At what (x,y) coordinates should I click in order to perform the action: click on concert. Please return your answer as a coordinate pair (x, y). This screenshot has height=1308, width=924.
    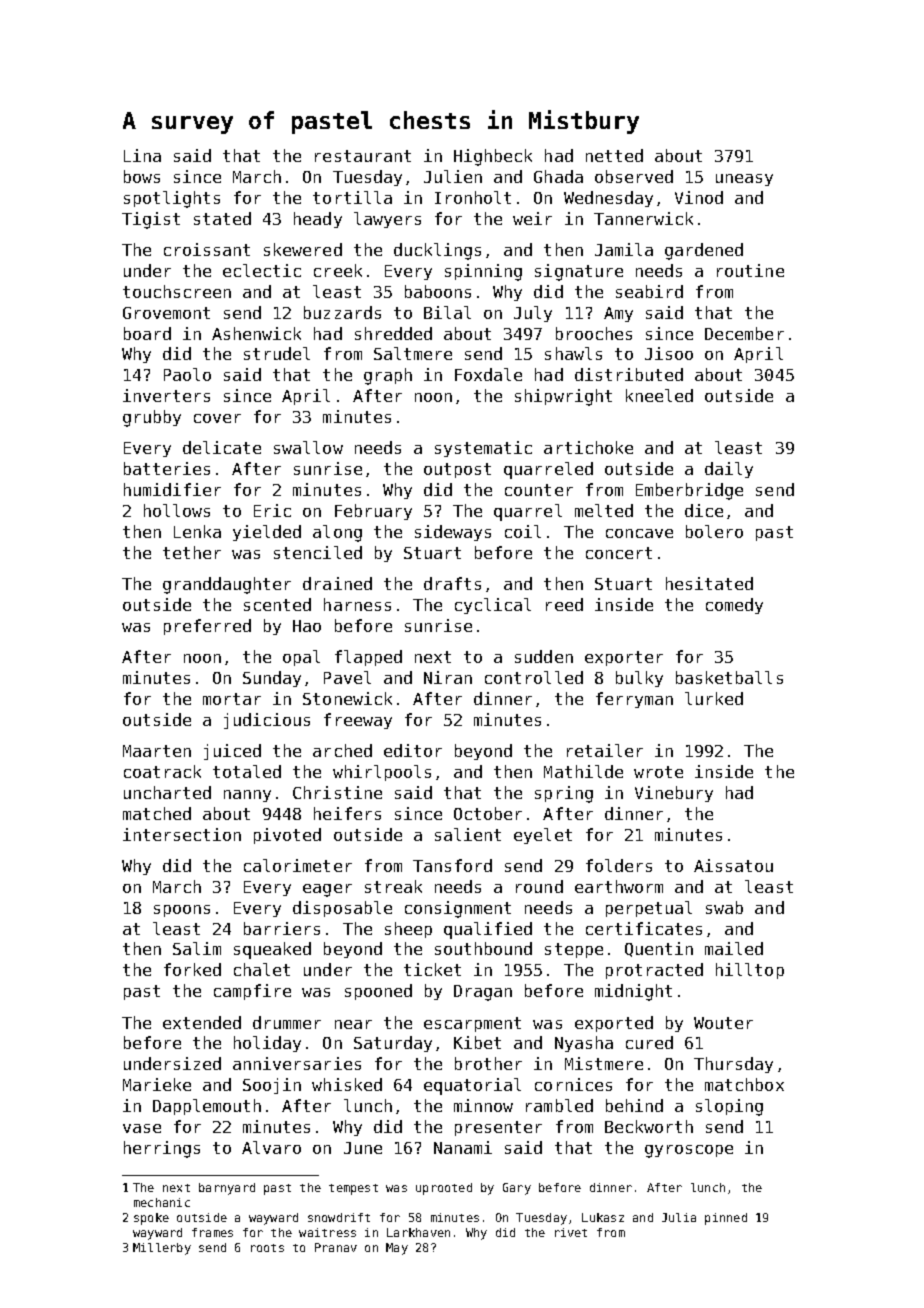
    Looking at the image, I should click on (619, 553).
